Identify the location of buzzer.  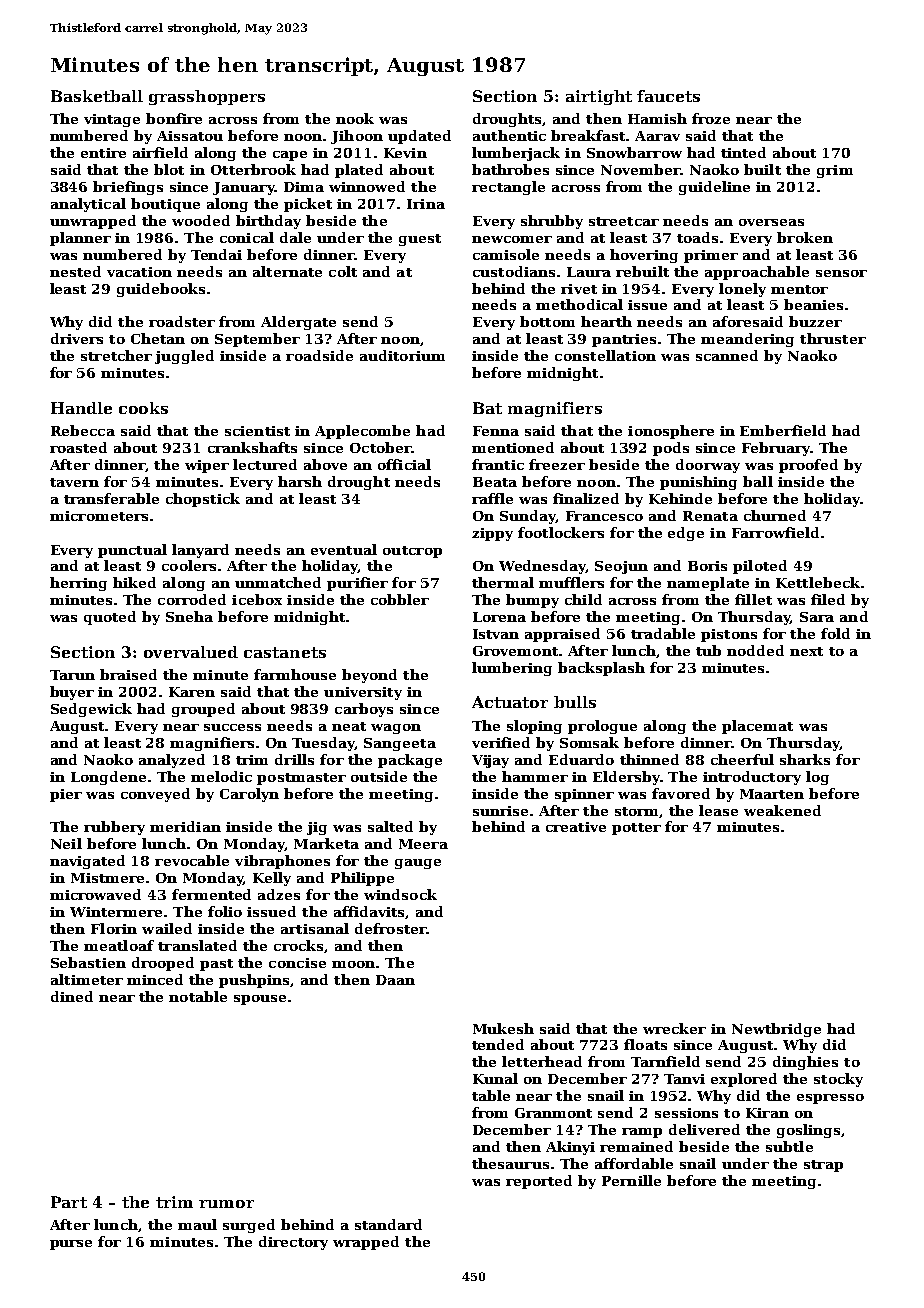
(815, 321).
